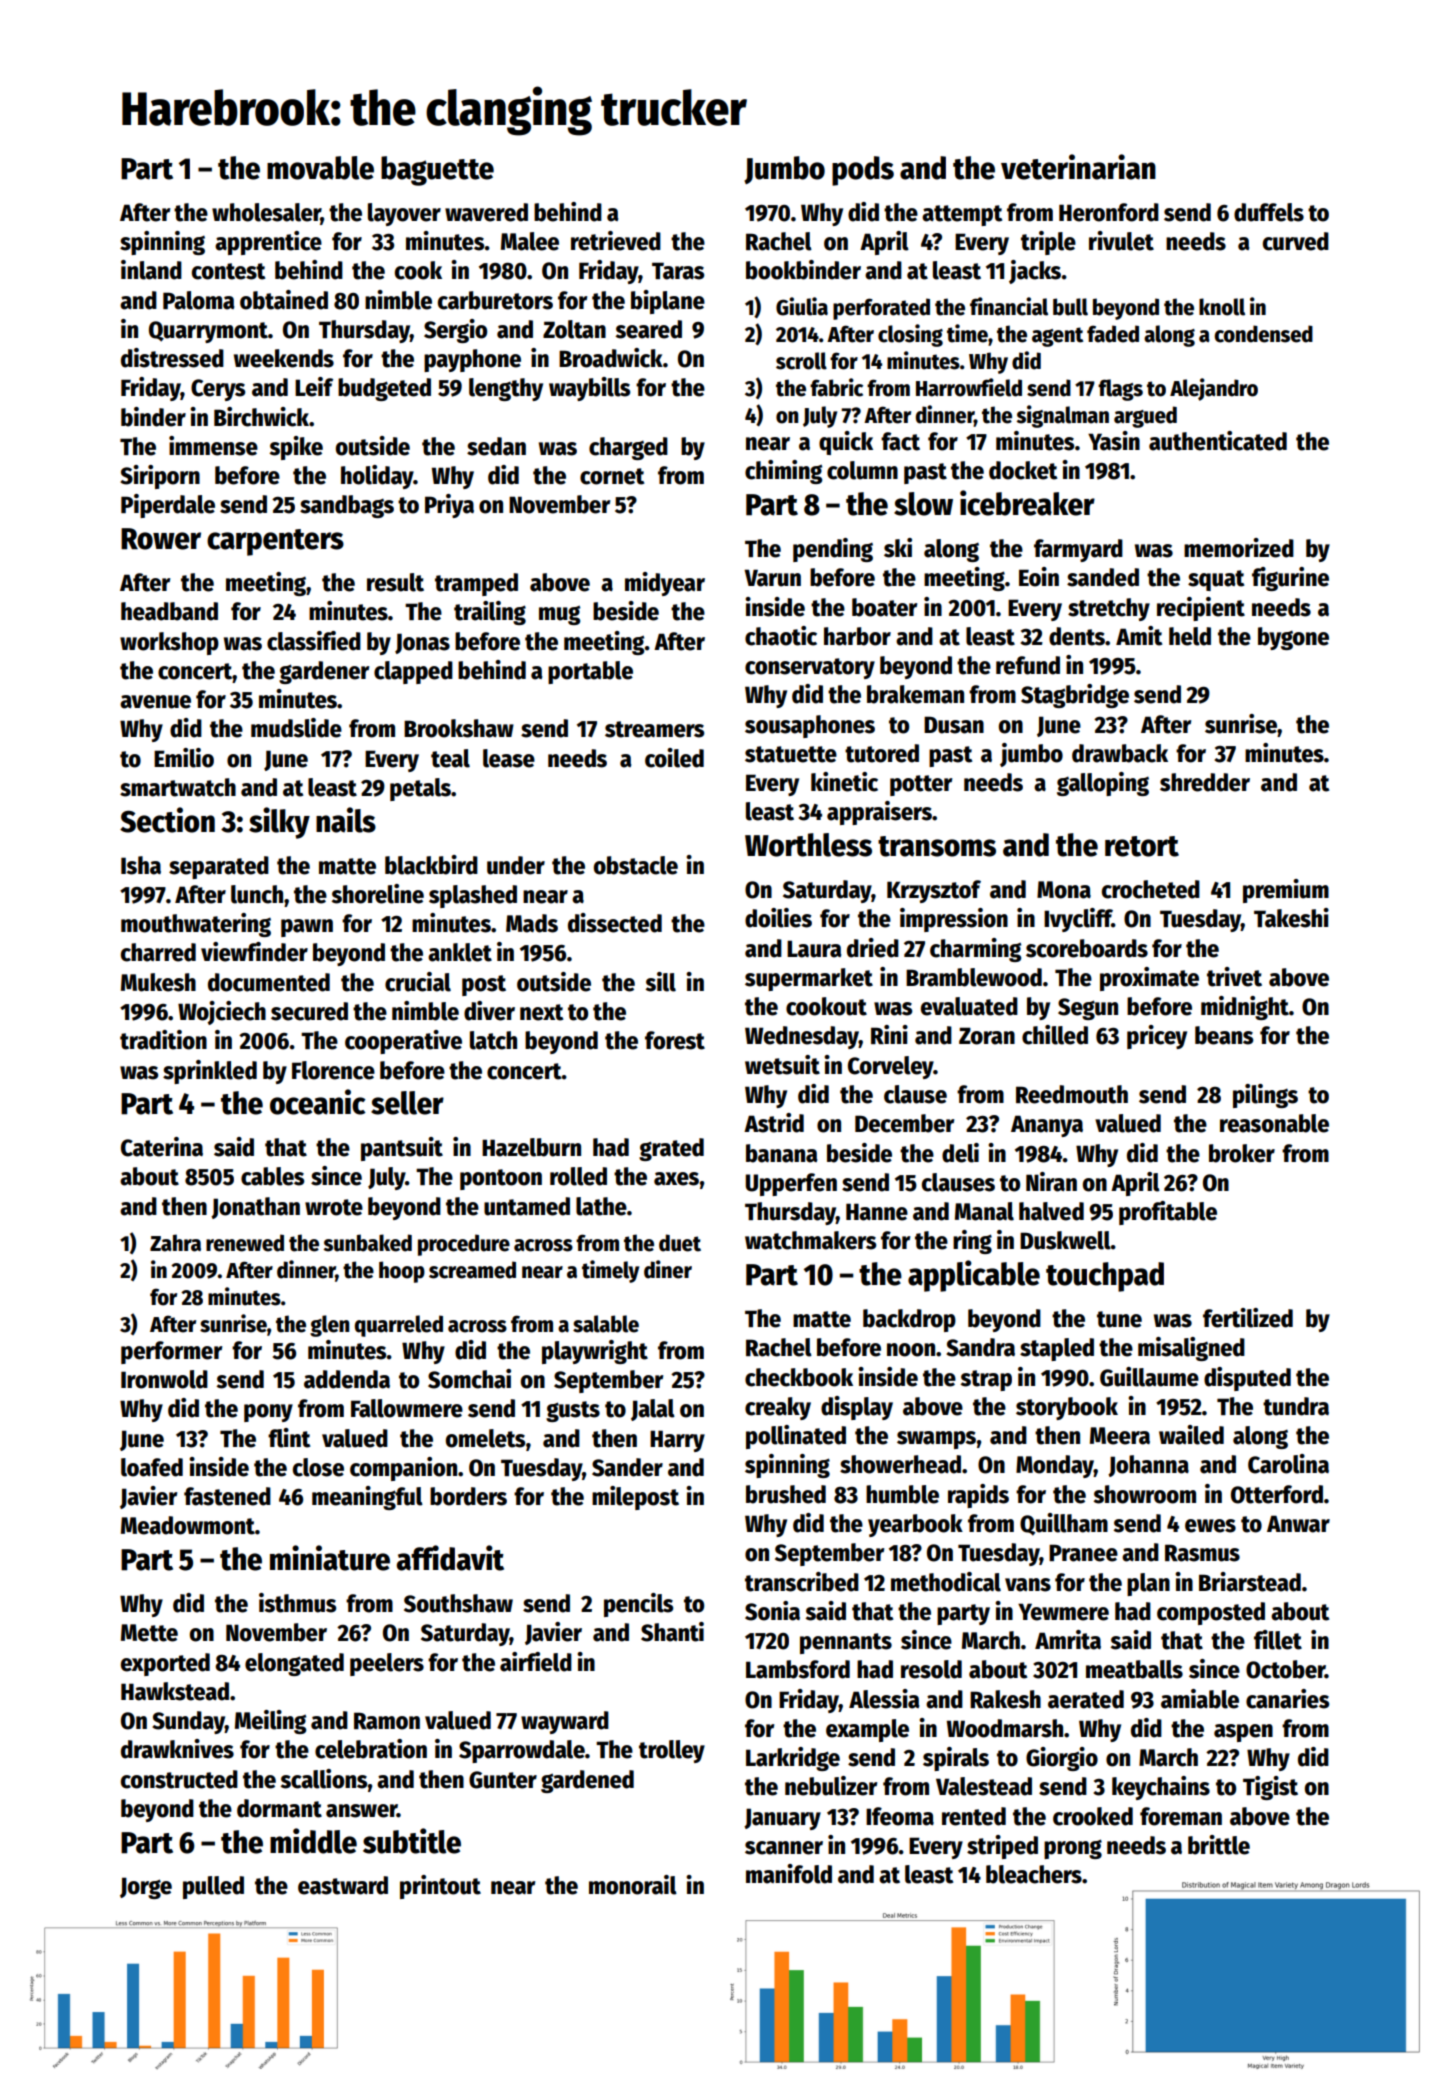 This image has width=1450, height=2100. What do you see at coordinates (530, 241) in the image?
I see `Malee` at bounding box center [530, 241].
